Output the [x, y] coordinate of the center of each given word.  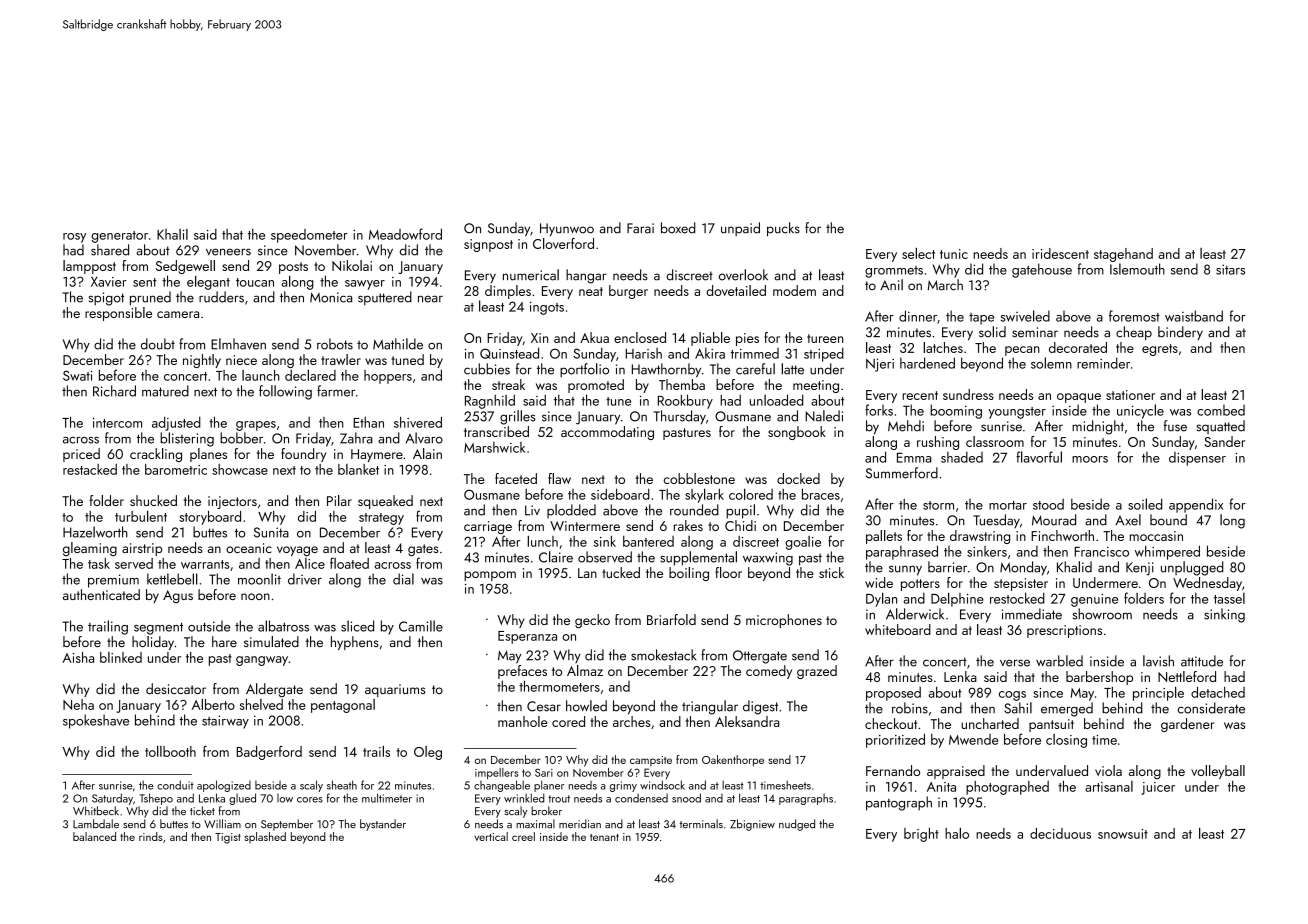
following [285, 392]
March [945, 285]
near [430, 299]
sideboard [620, 494]
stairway [225, 722]
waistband [1194, 316]
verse [1015, 663]
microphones [784, 621]
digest [760, 707]
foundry [303, 455]
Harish [644, 353]
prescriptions [1064, 631]
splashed [265, 837]
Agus [178, 596]
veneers [228, 252]
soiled [1145, 504]
